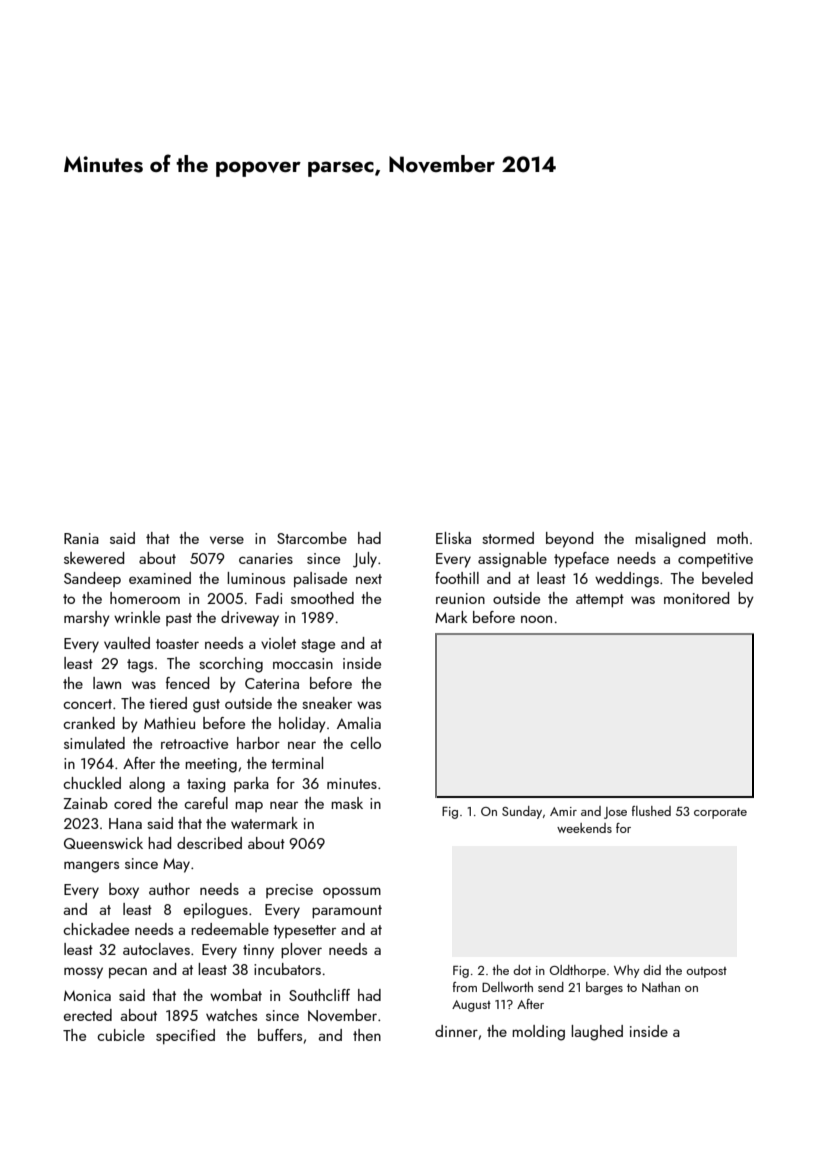 Image resolution: width=817 pixels, height=1160 pixels. Describe the element at coordinates (88, 1015) in the screenshot. I see `erected` at that location.
